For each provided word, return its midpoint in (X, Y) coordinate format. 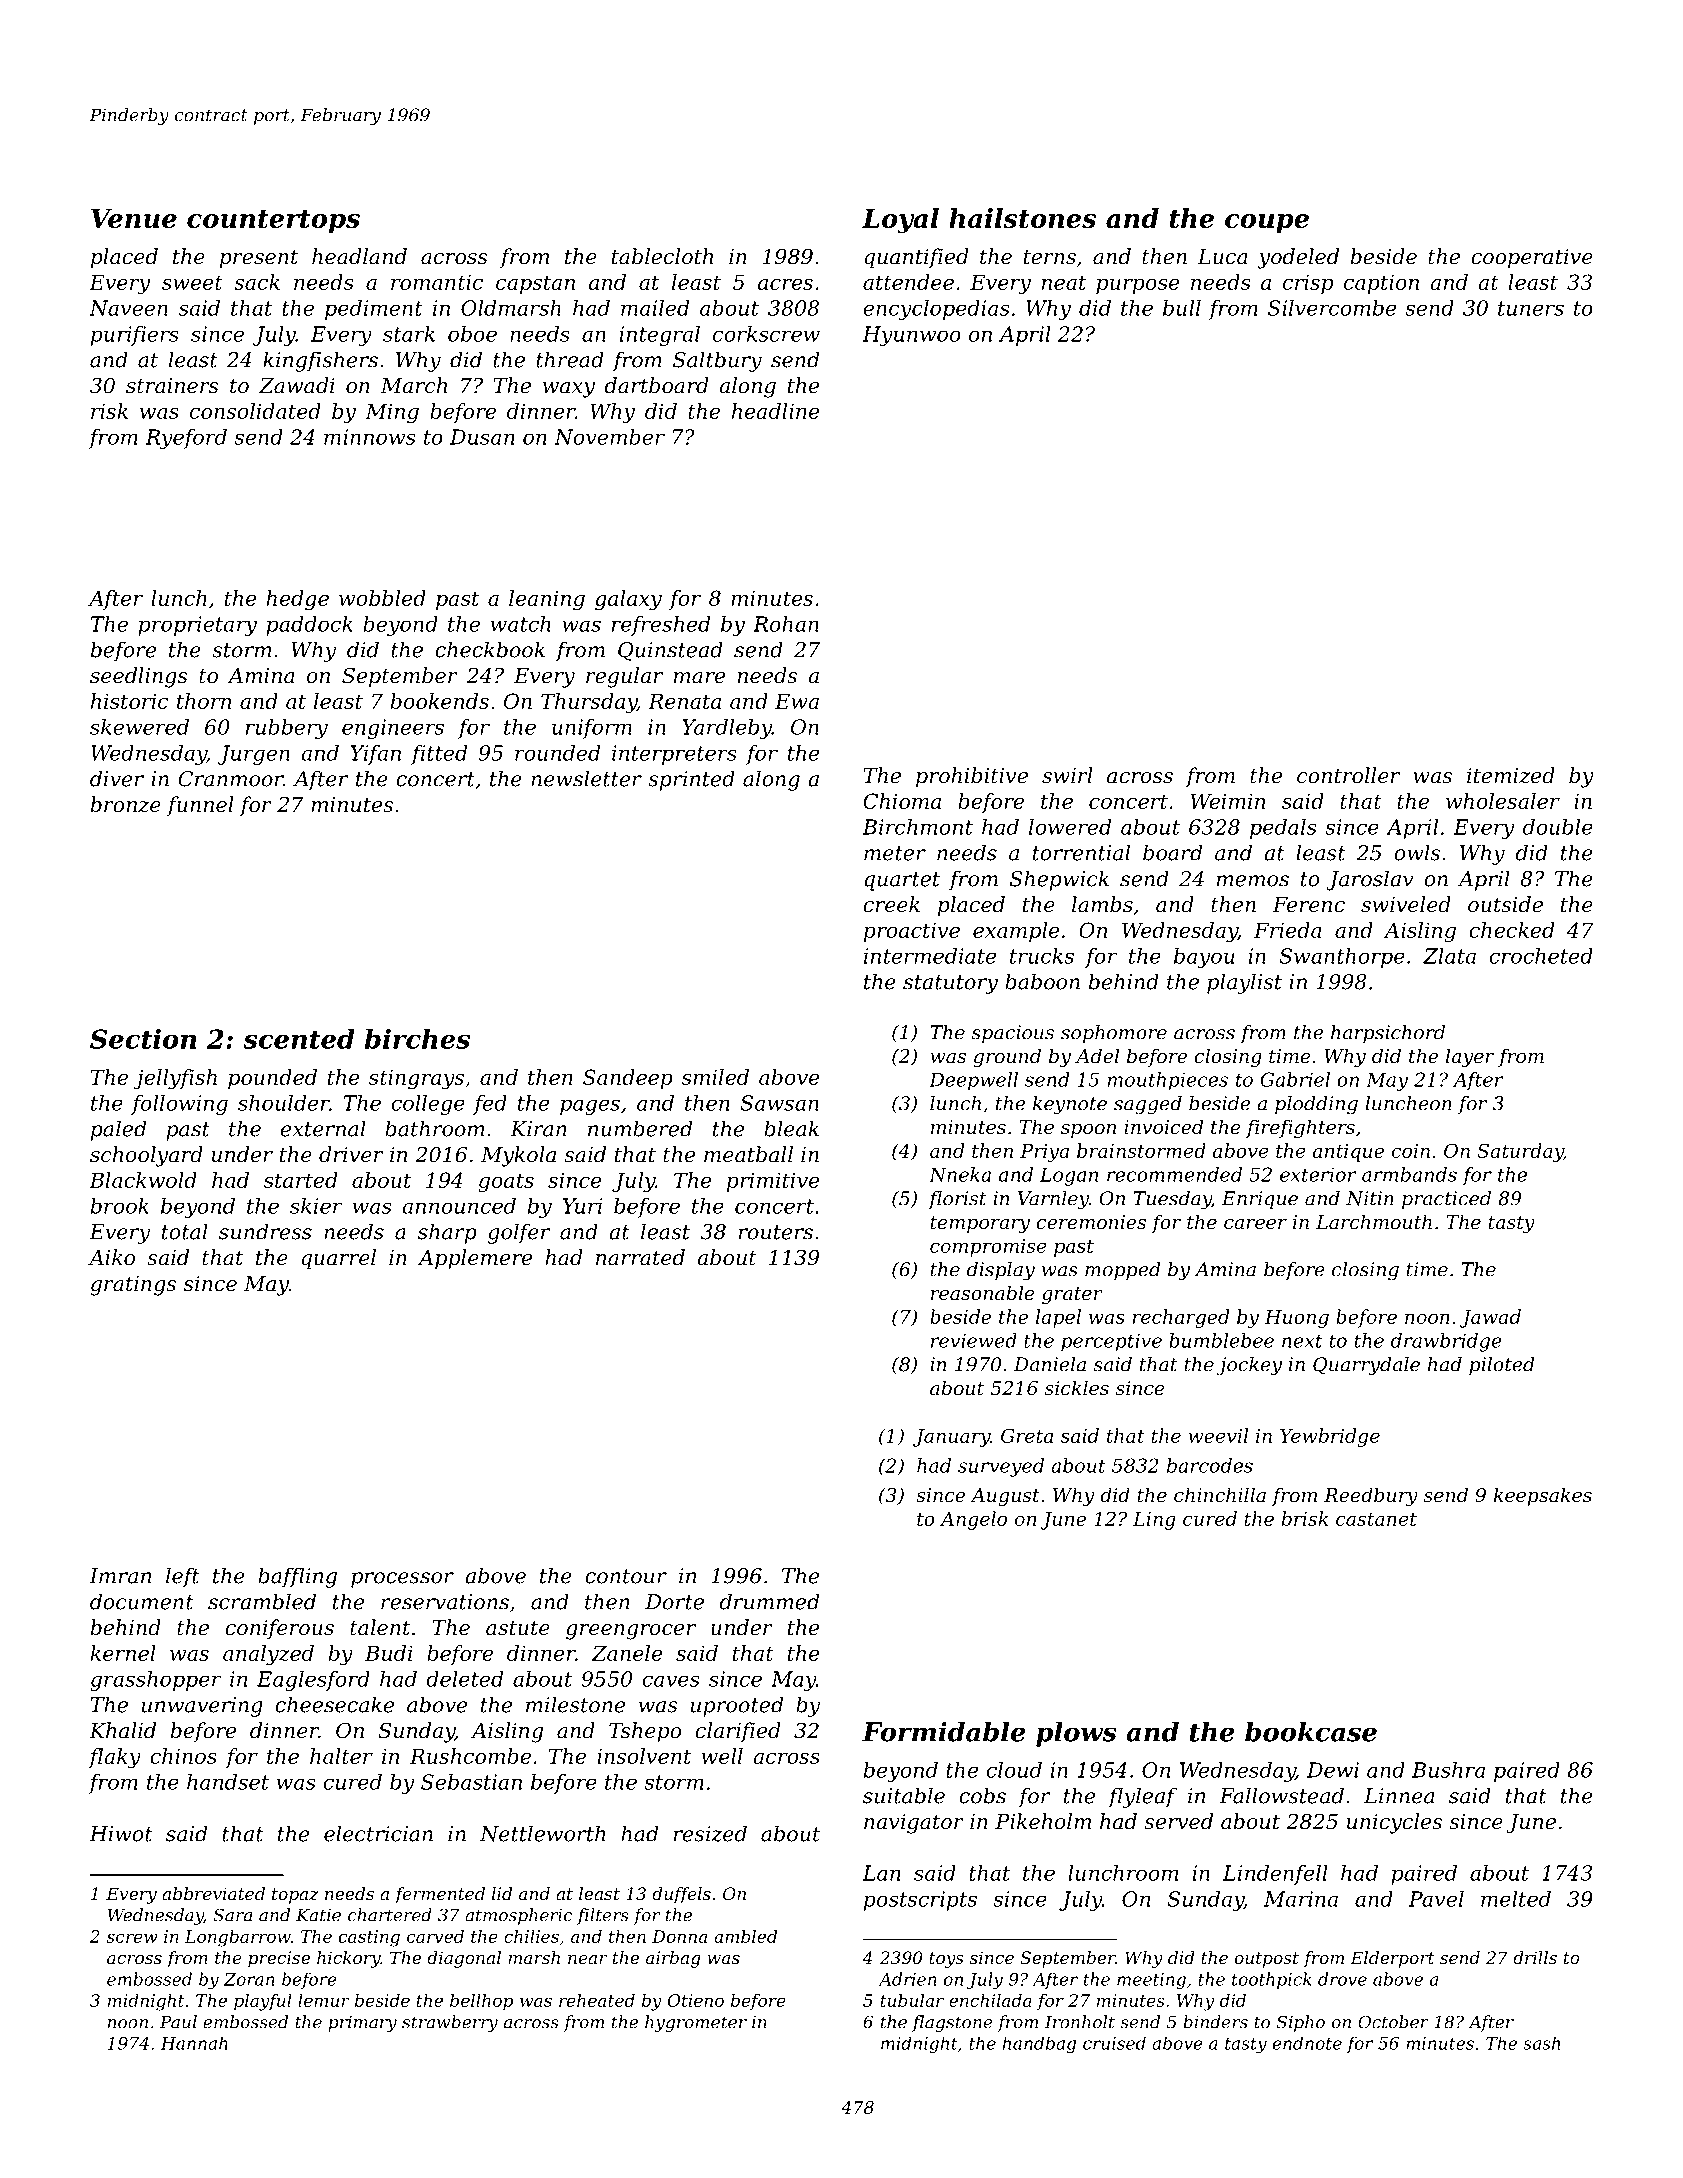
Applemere (475, 1259)
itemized (1511, 775)
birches (417, 1039)
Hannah (194, 2043)
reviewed (974, 1340)
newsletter (586, 778)
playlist (1244, 983)
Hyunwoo (911, 336)
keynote (1070, 1105)
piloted (1502, 1366)
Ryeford (186, 439)
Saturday (1520, 1152)
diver (117, 778)
